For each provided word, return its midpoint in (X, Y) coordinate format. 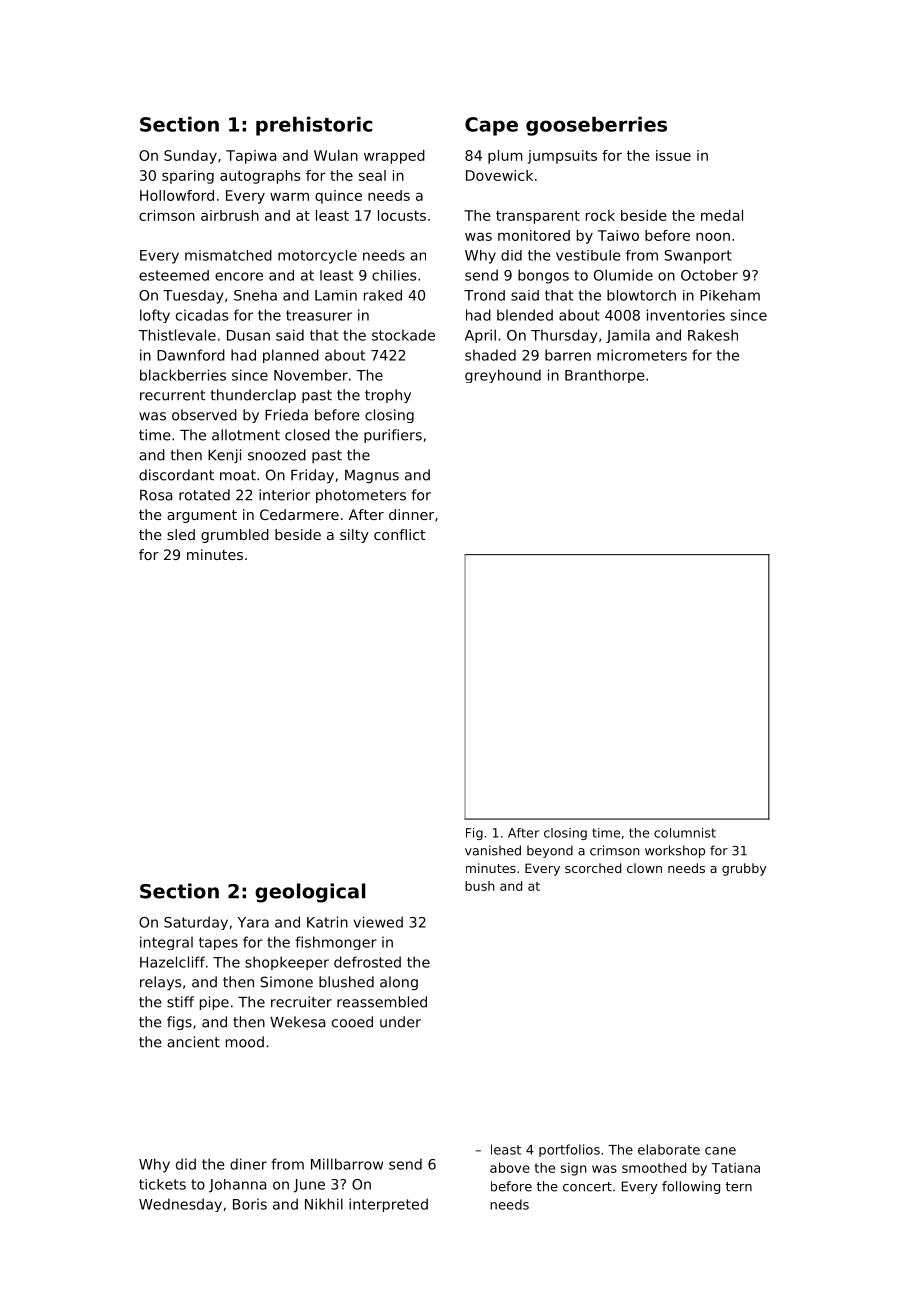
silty (354, 536)
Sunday (190, 157)
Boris (250, 1204)
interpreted (388, 1205)
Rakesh (713, 335)
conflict (400, 534)
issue (673, 155)
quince (338, 197)
